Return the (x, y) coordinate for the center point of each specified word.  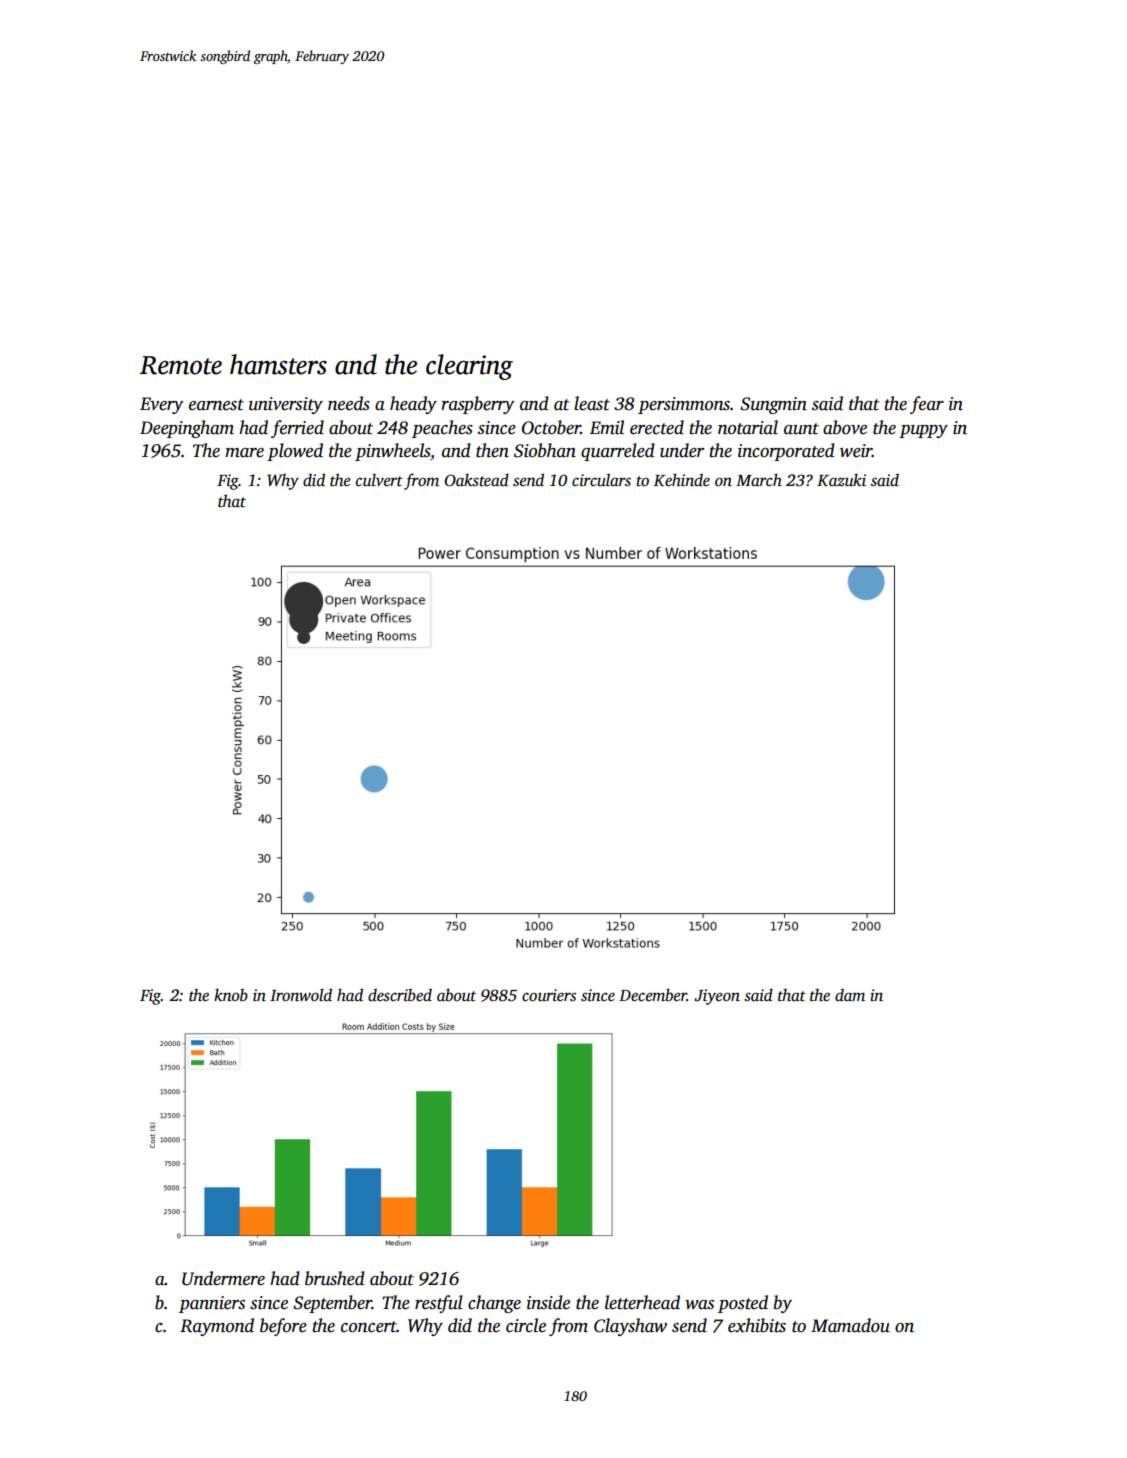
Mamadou (850, 1325)
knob (231, 995)
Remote (181, 365)
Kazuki (841, 480)
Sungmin (773, 405)
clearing (469, 367)
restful (439, 1304)
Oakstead (476, 480)
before (283, 1327)
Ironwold (301, 995)
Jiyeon (717, 997)
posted (743, 1304)
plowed (295, 452)
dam (850, 995)
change (494, 1304)
